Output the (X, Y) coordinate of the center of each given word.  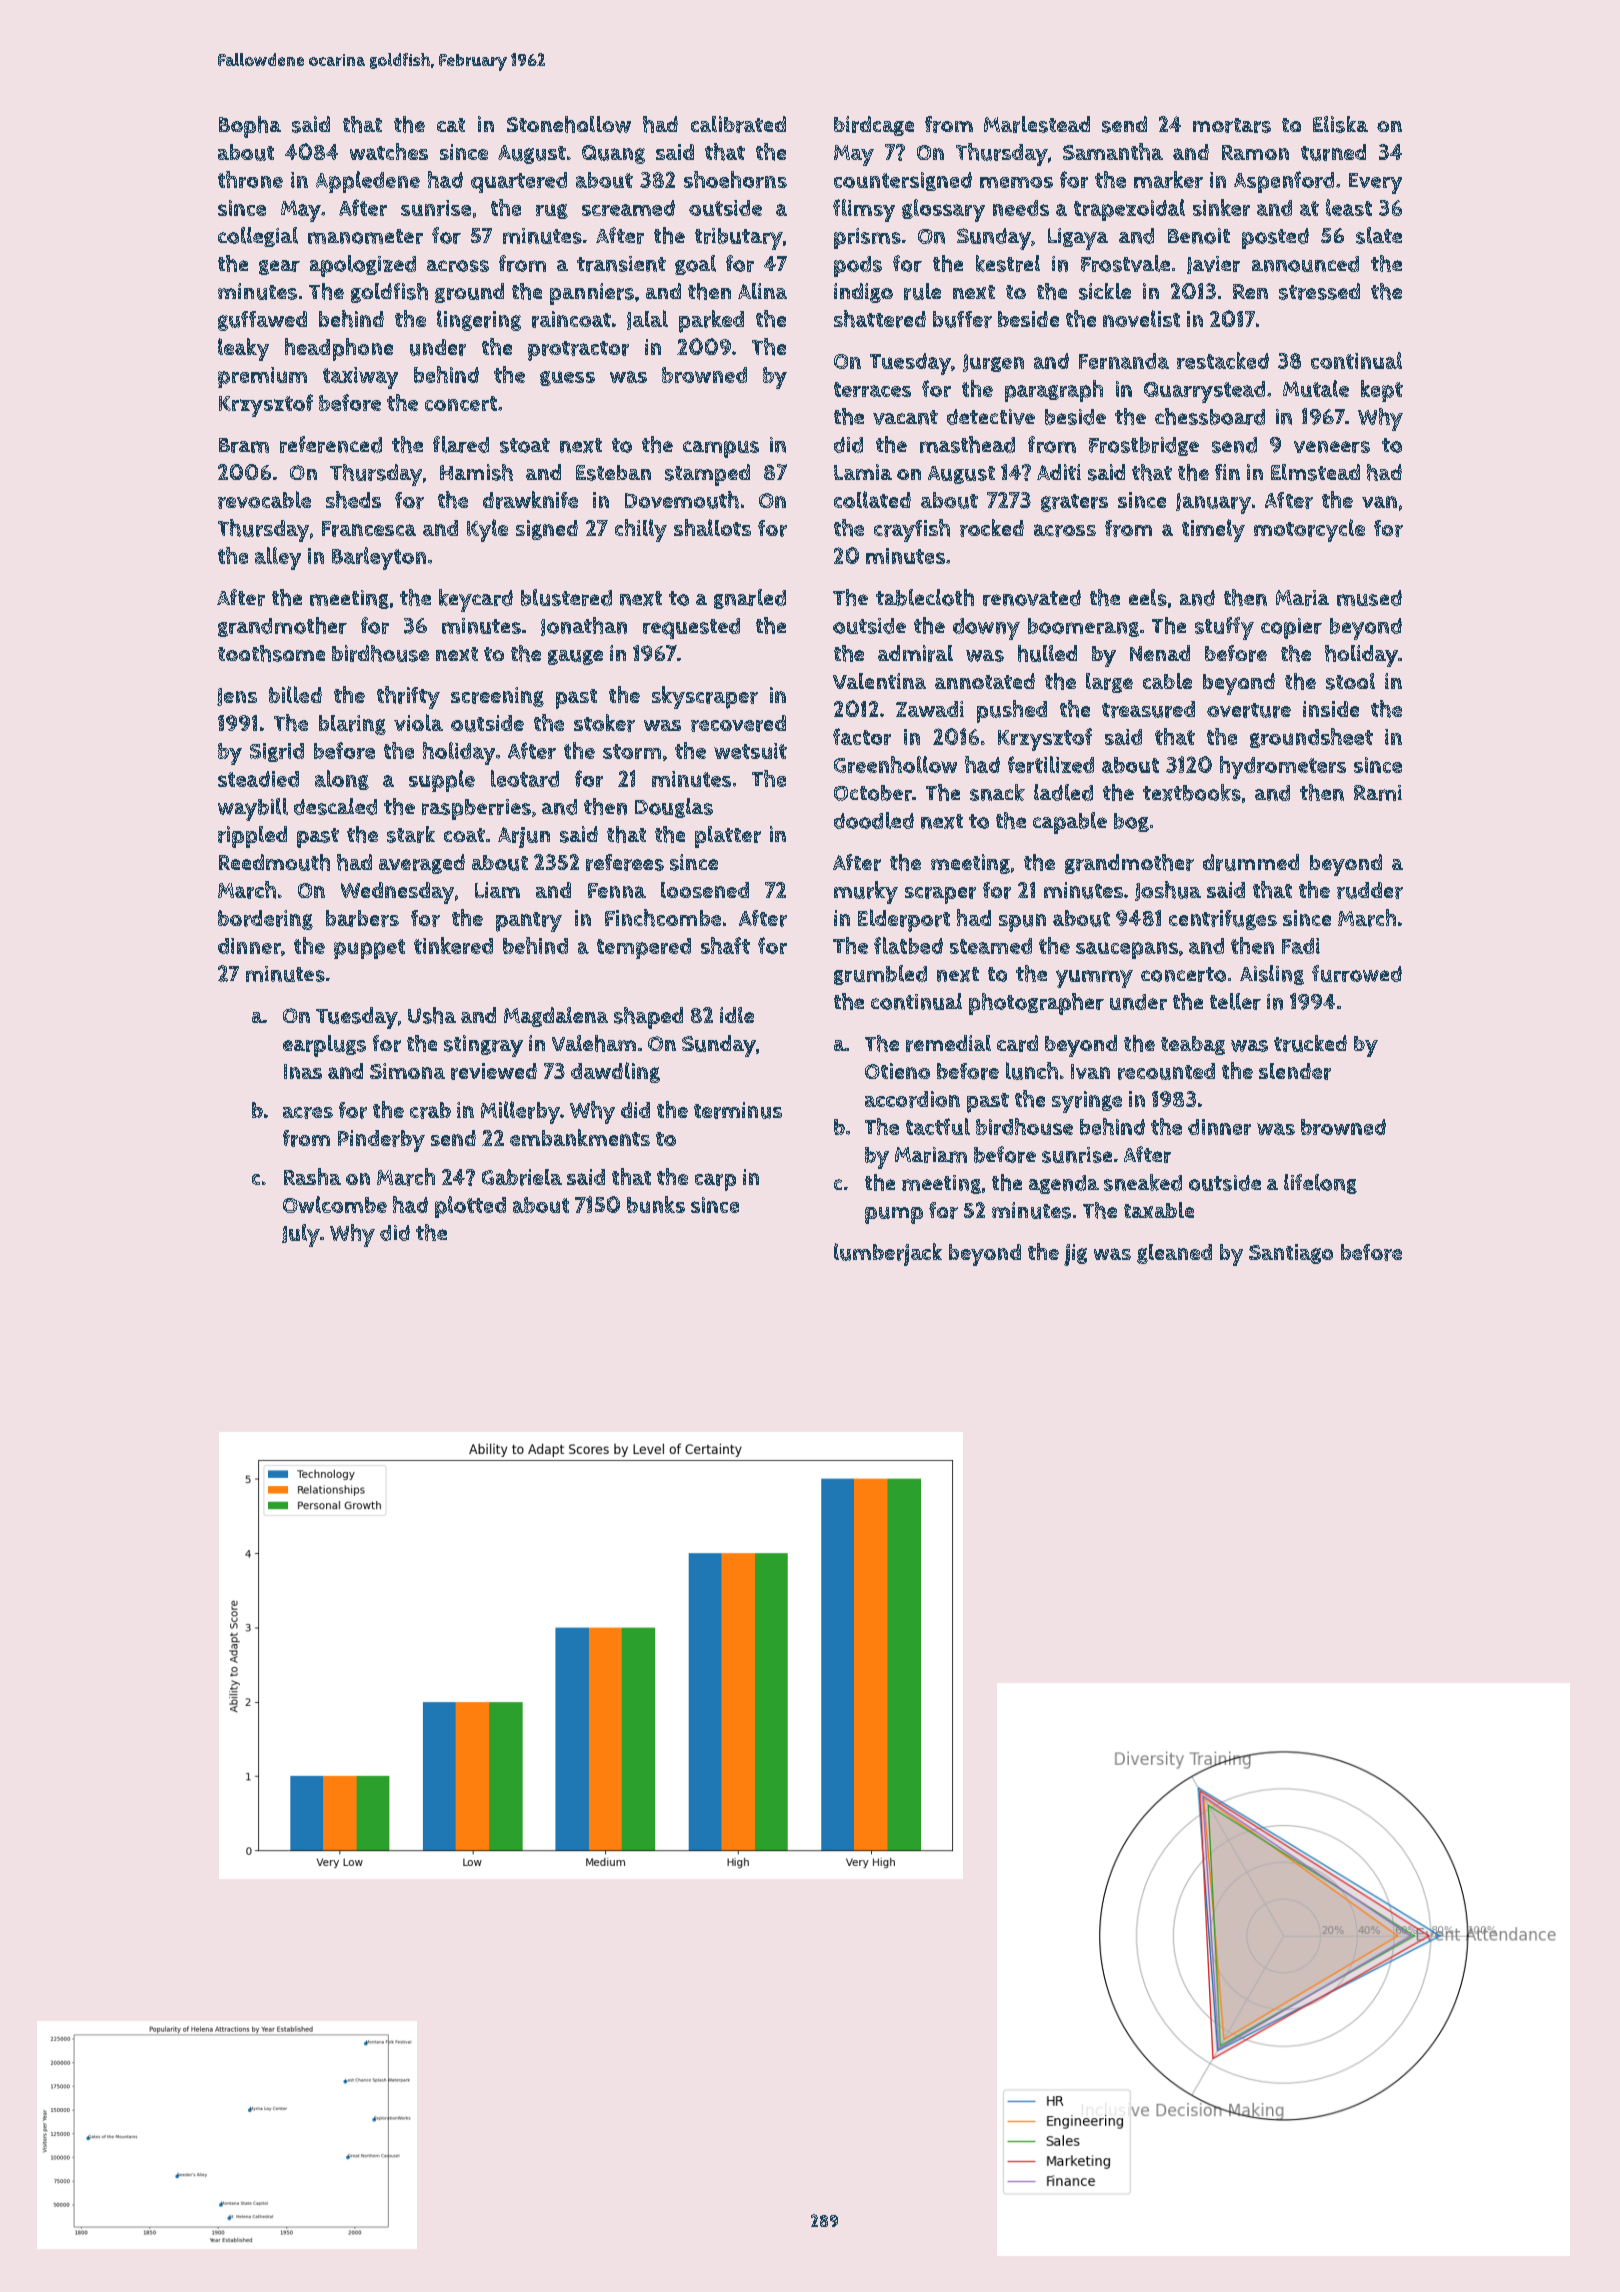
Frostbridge (1144, 446)
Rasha (312, 1176)
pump (894, 1215)
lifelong (1320, 1184)
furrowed (1357, 973)
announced (1305, 264)
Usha (432, 1015)
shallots (712, 527)
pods (858, 266)
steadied (258, 779)
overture (1249, 710)
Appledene (368, 182)
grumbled (880, 975)
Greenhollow (895, 764)
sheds (353, 500)
